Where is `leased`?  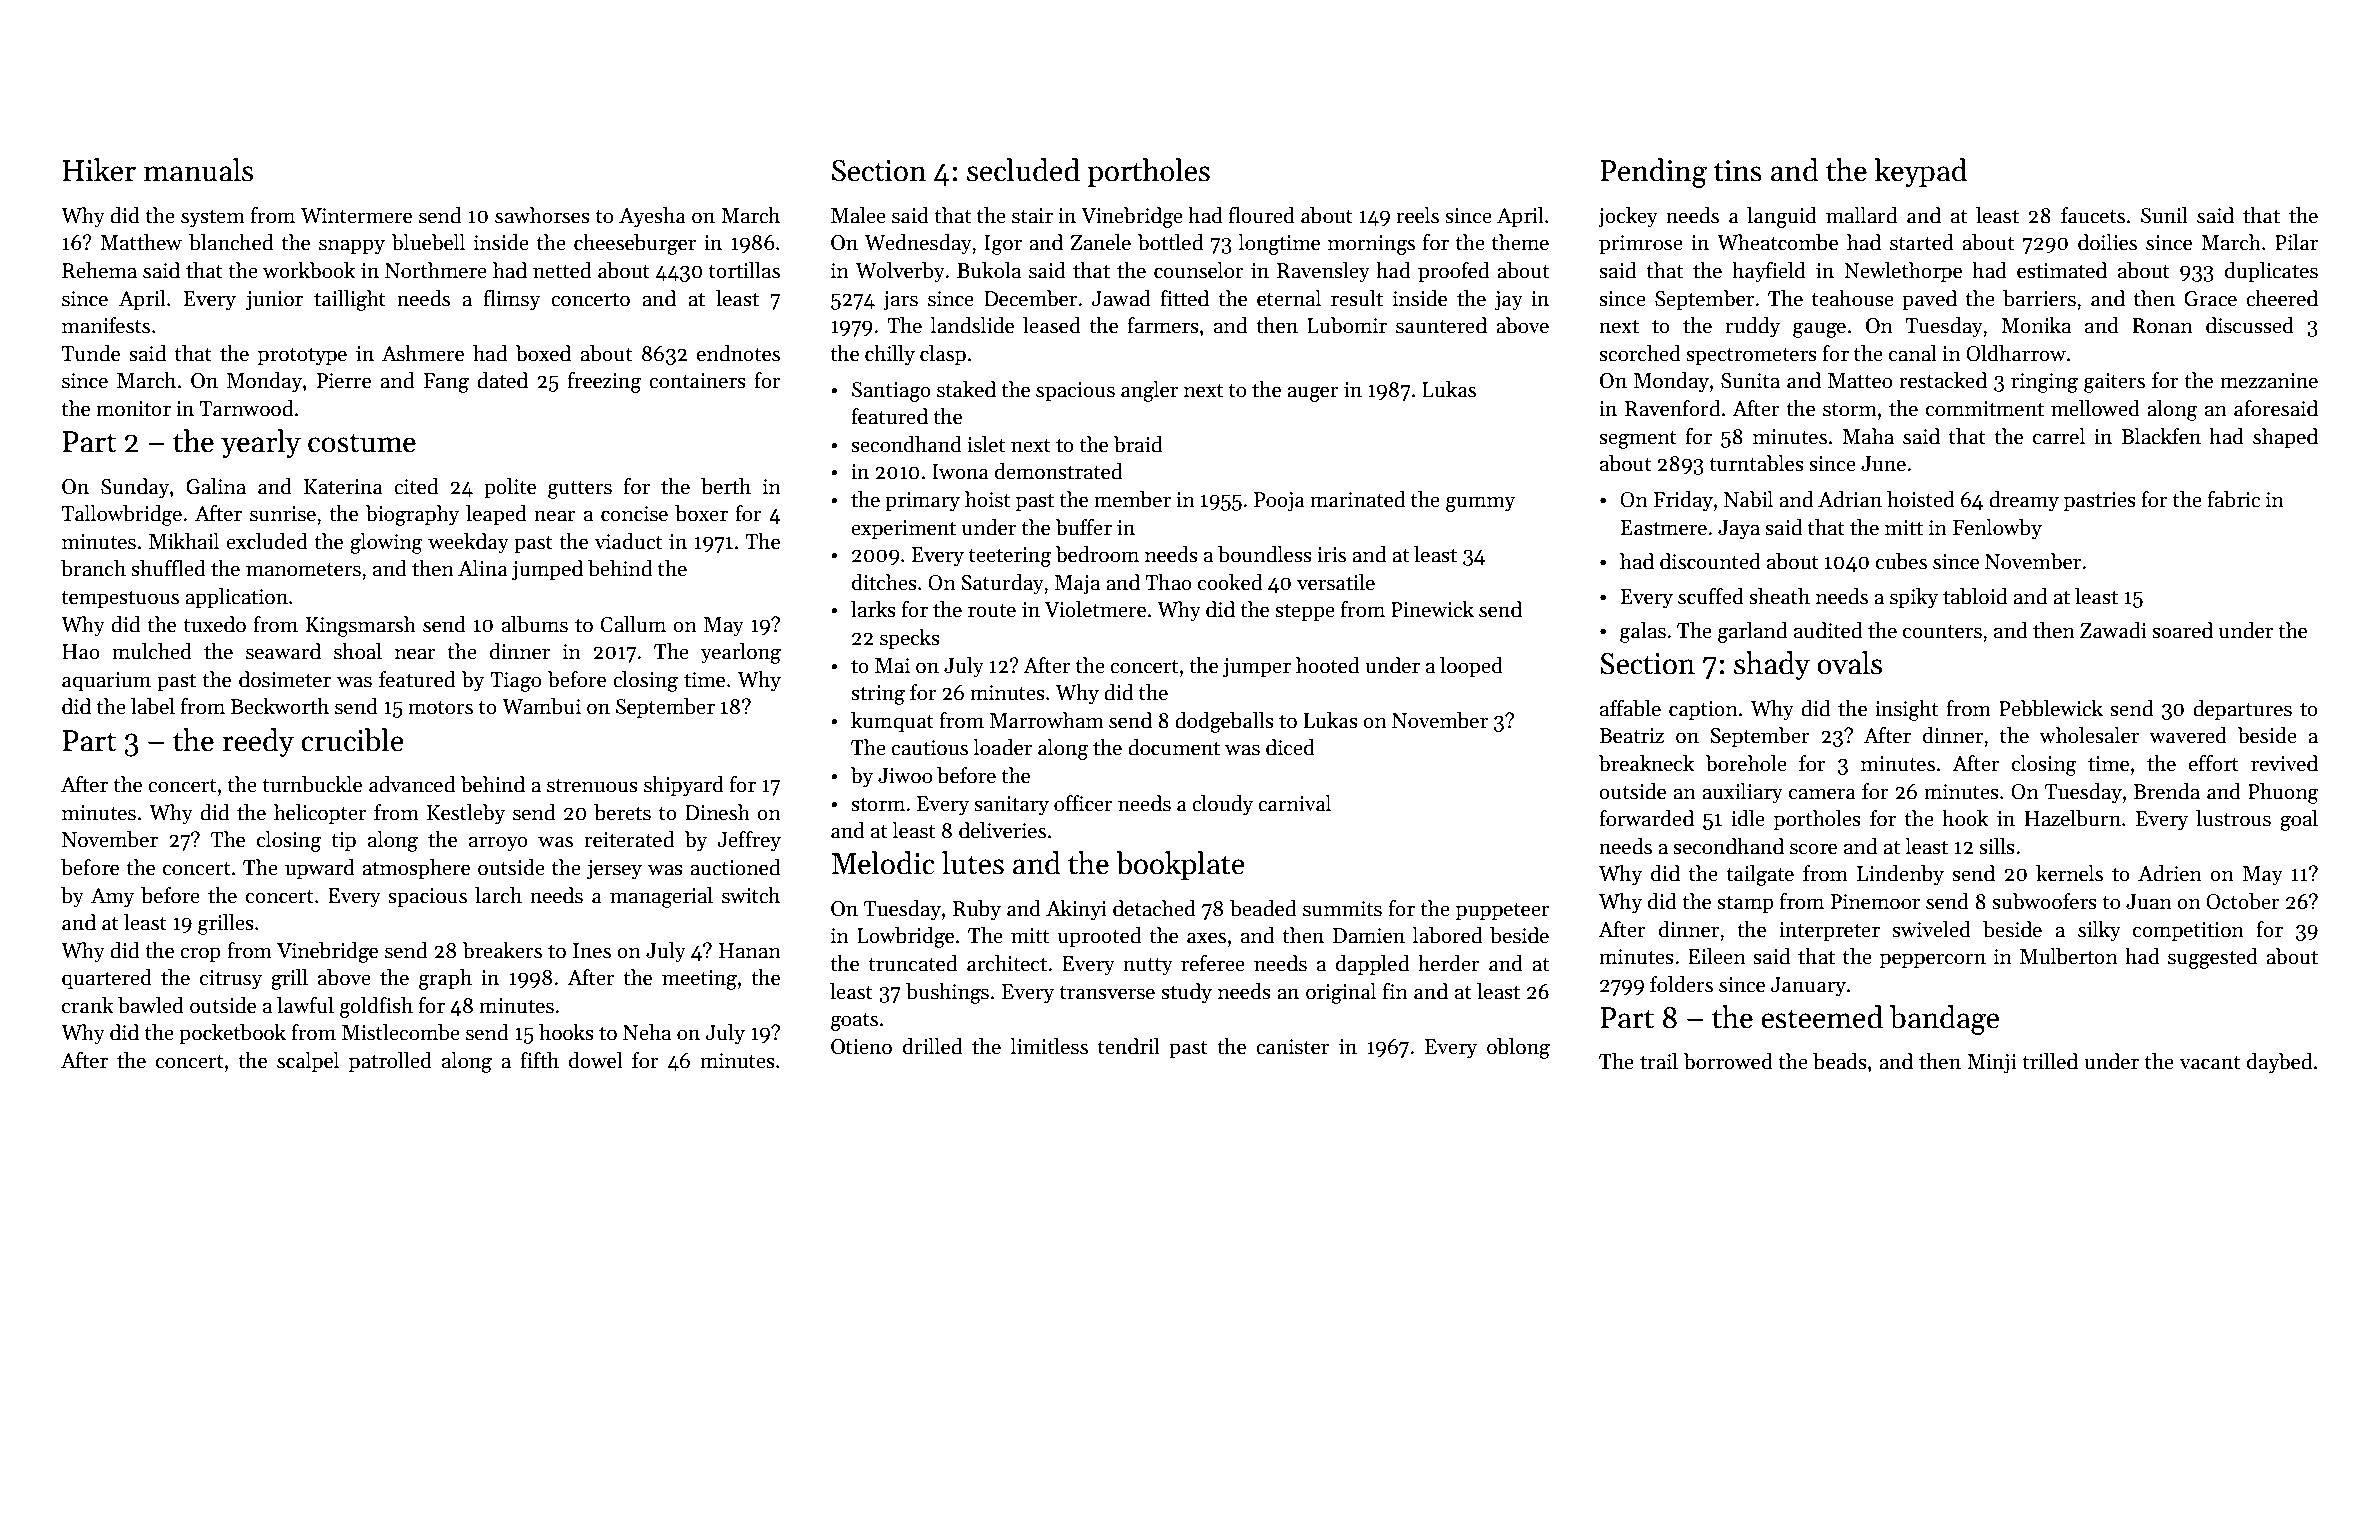 leased is located at coordinates (1052, 325).
